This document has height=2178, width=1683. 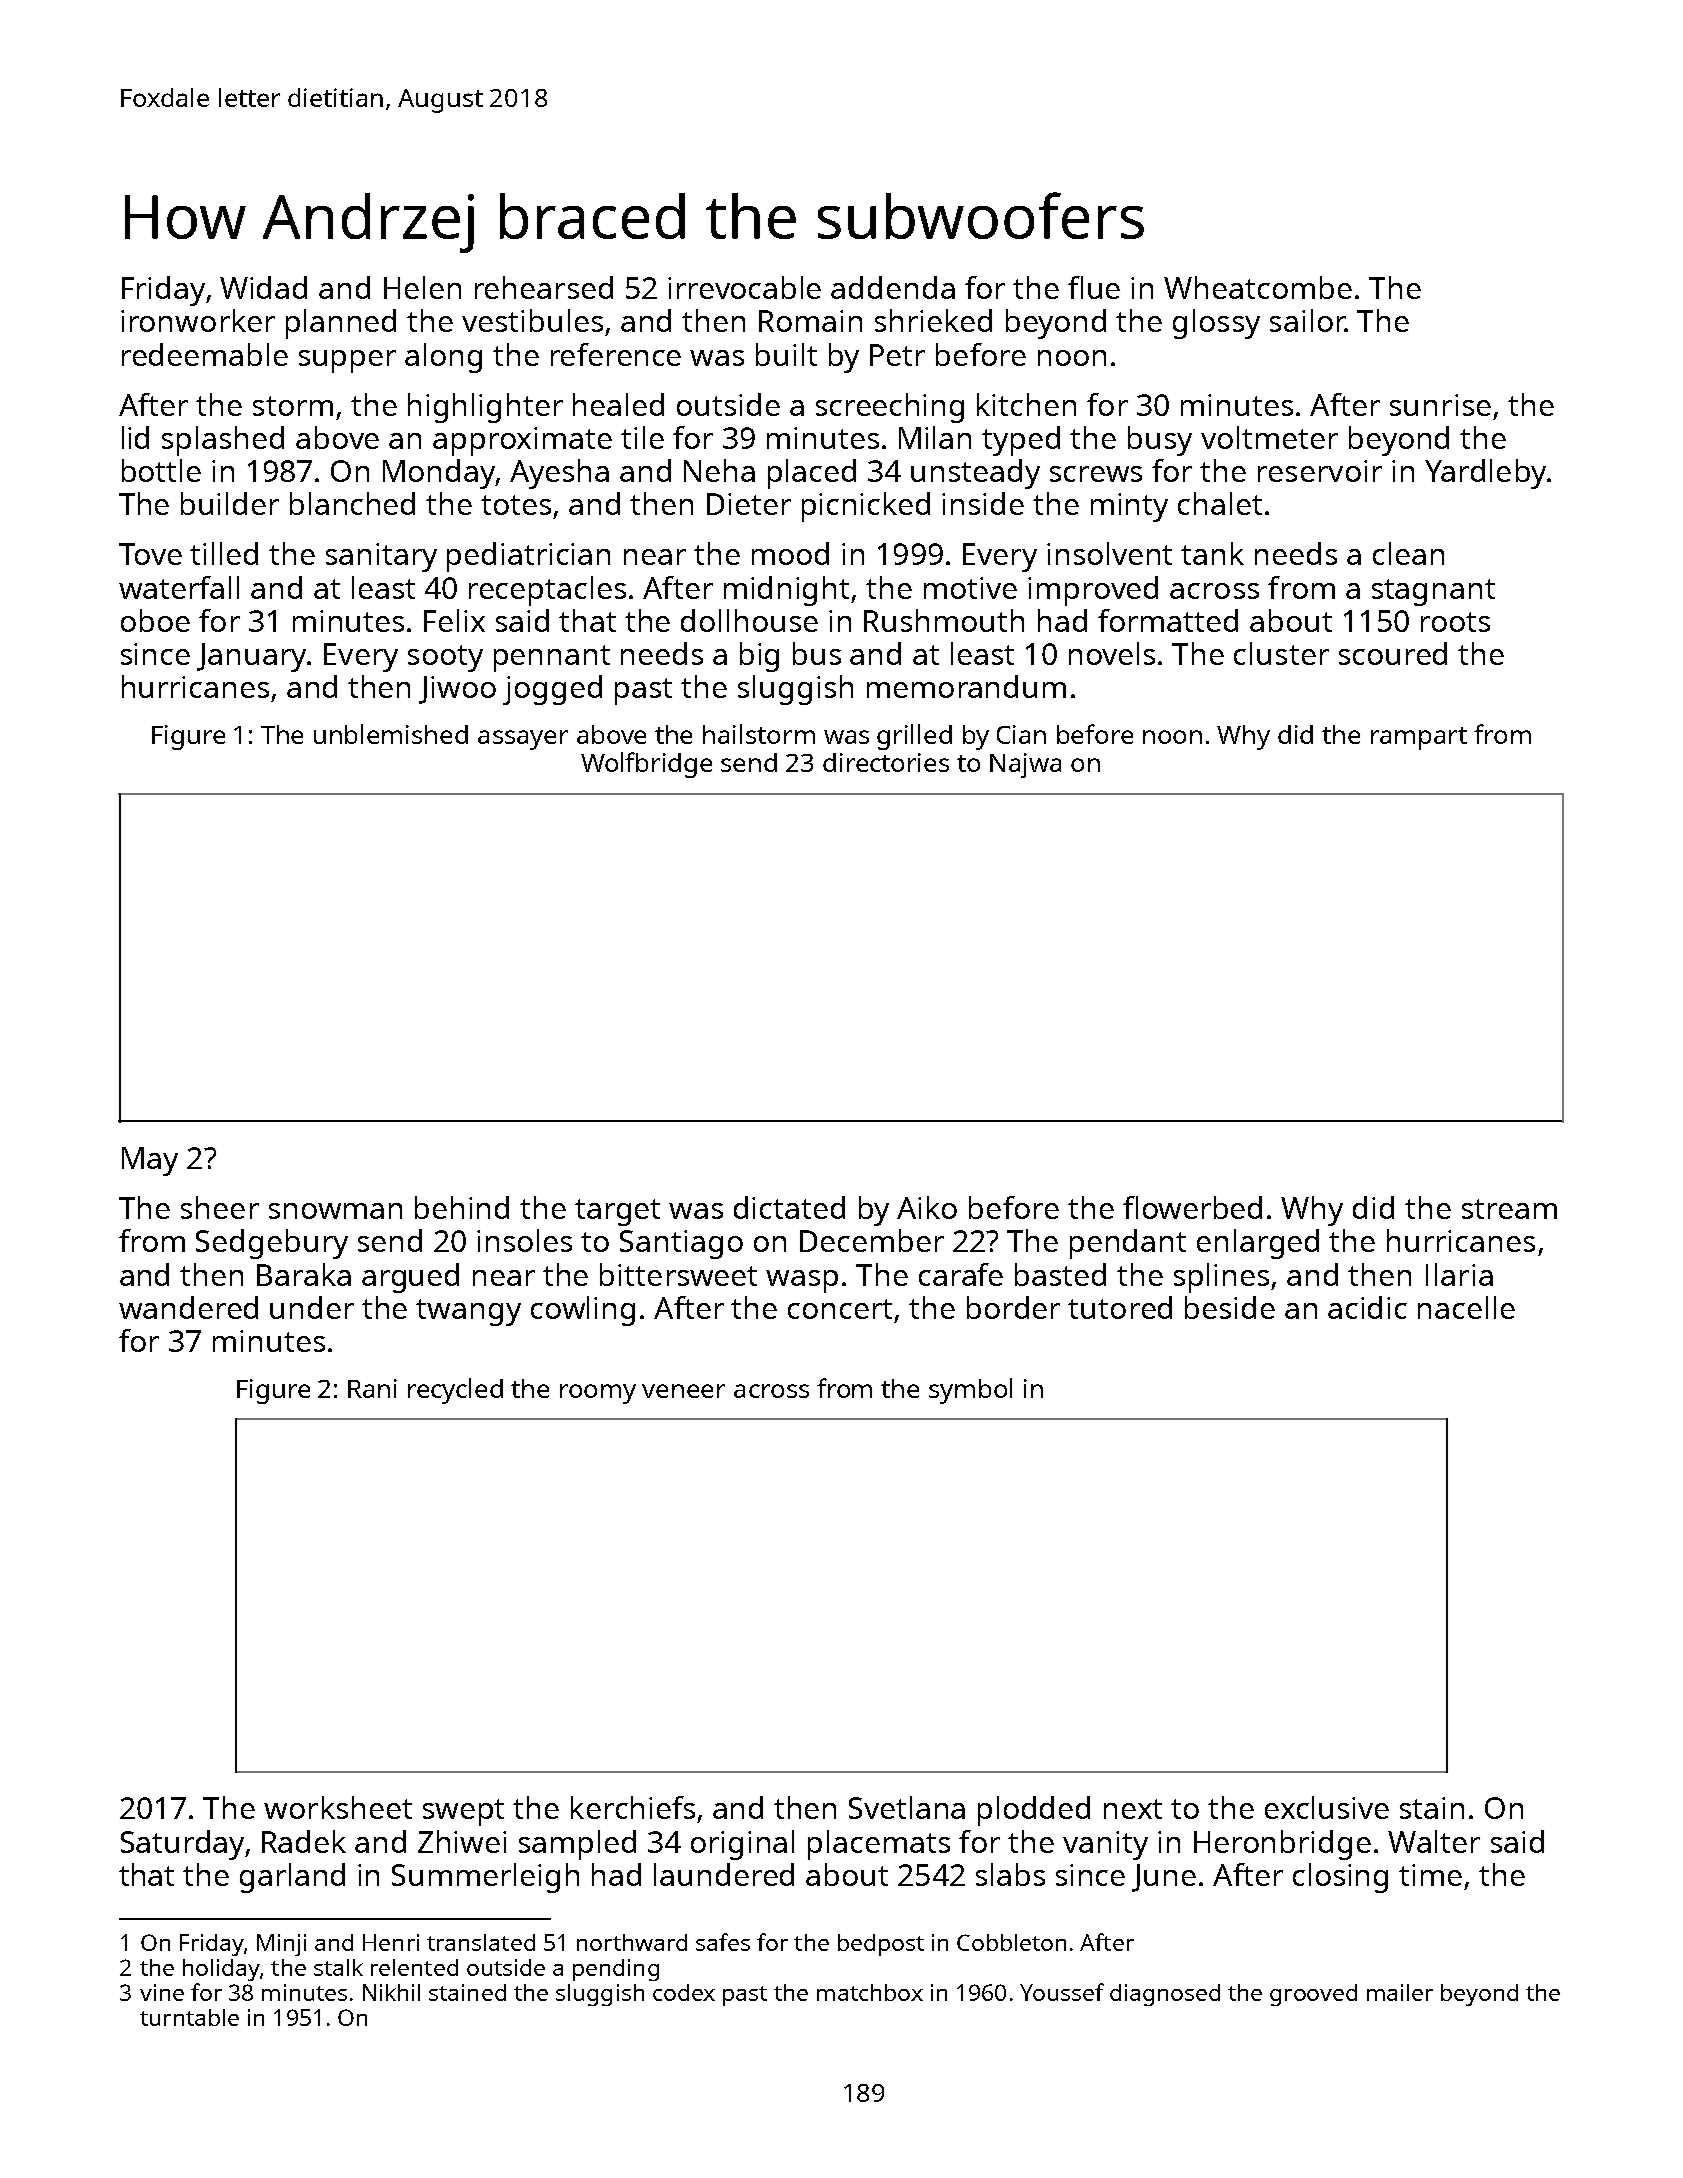 What do you see at coordinates (155, 620) in the document?
I see `oboe` at bounding box center [155, 620].
